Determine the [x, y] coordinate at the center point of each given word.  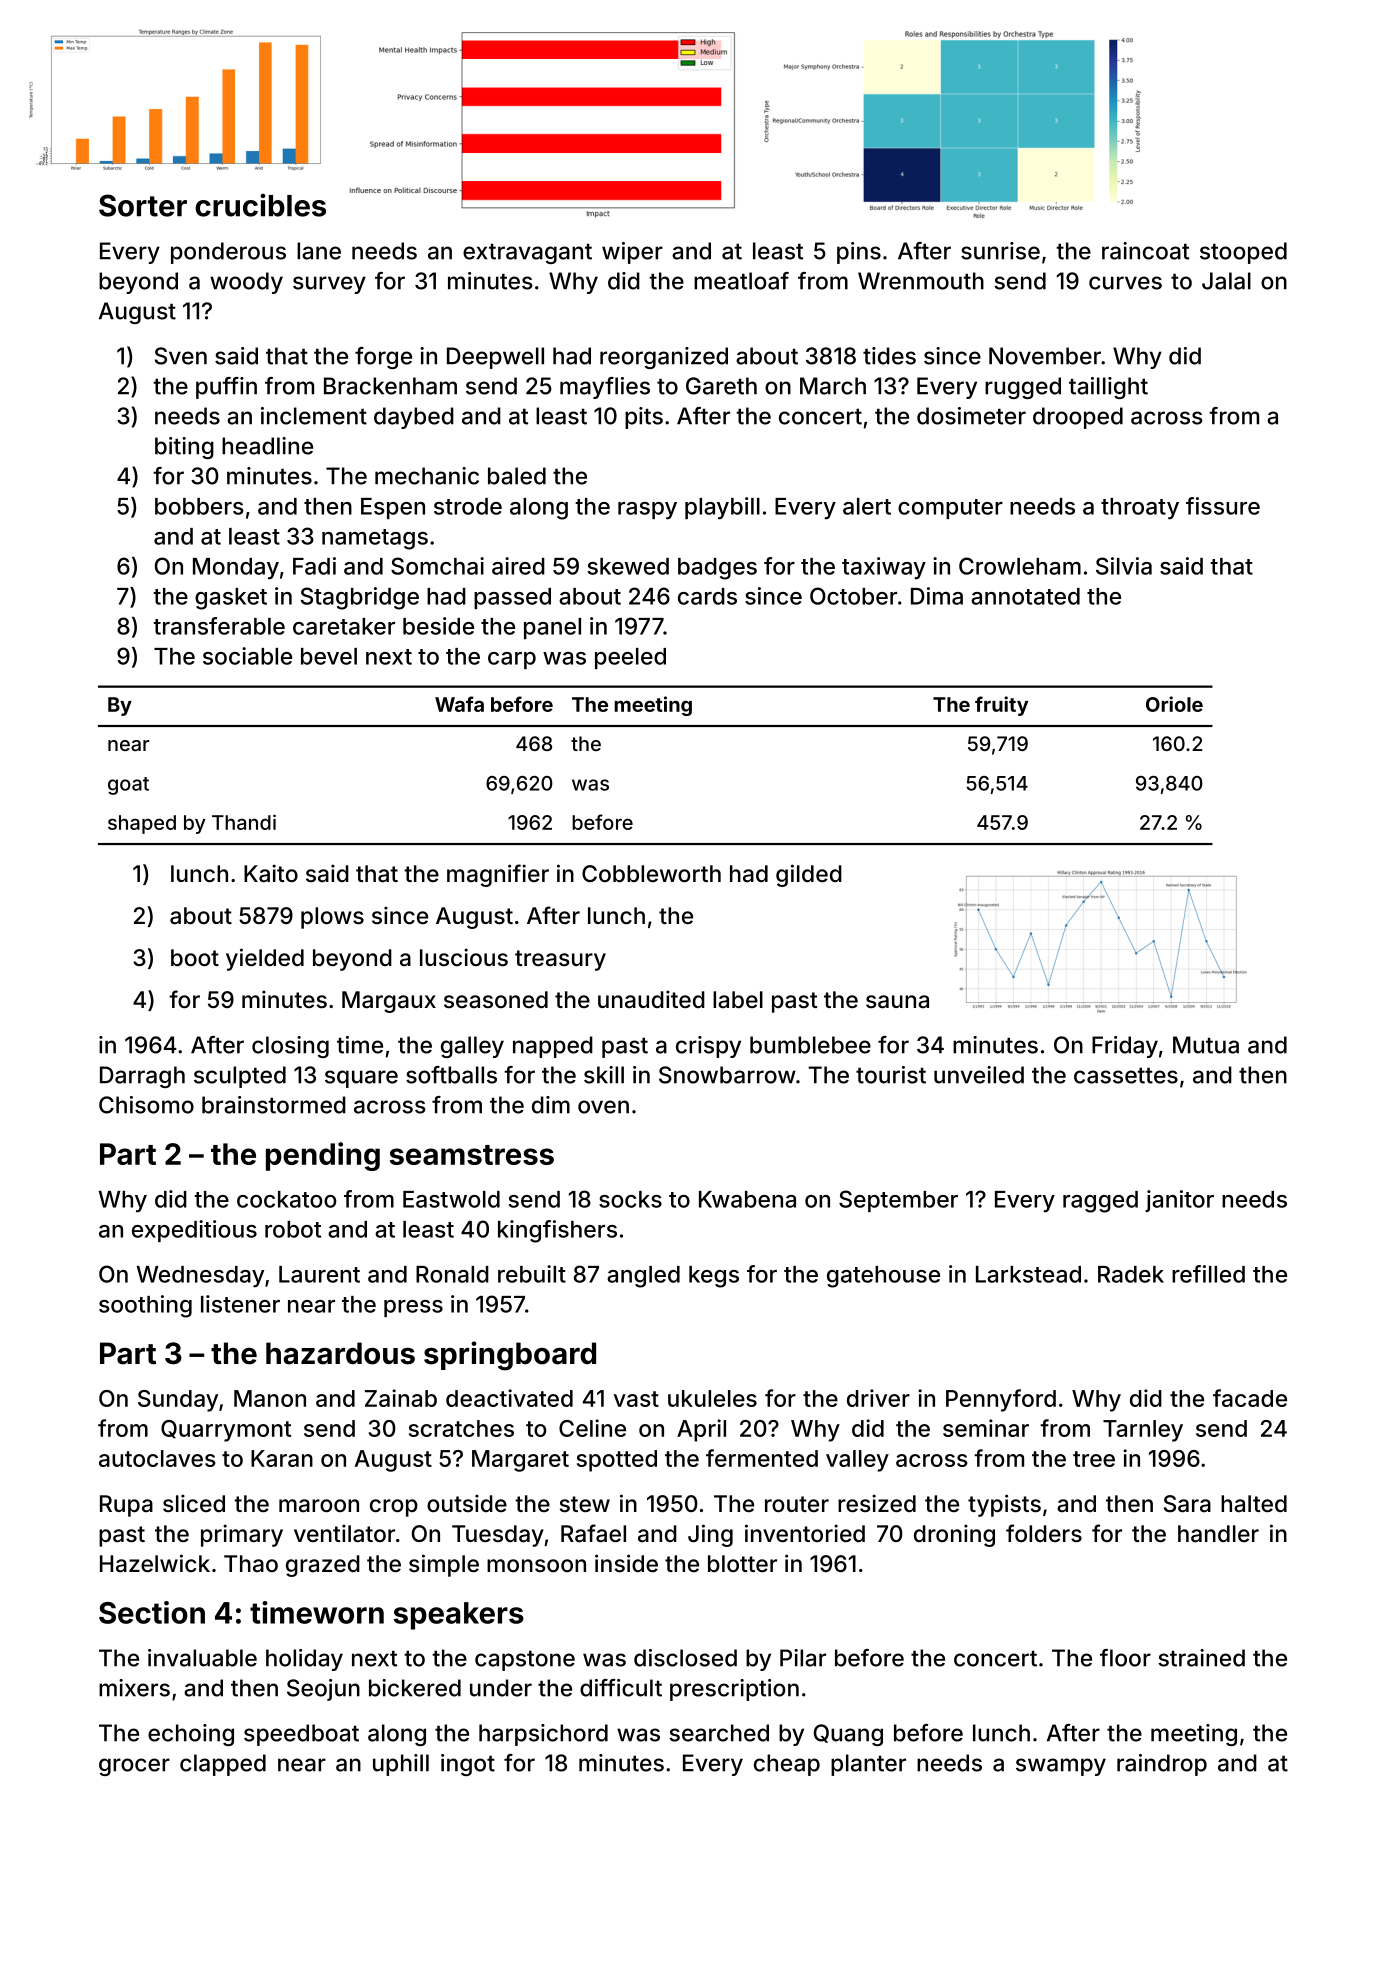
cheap [787, 1765]
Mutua [1206, 1045]
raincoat [1145, 251]
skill [604, 1075]
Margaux [389, 1002]
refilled [1208, 1274]
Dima [937, 596]
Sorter [143, 205]
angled [643, 1277]
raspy [647, 511]
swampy [1061, 1767]
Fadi [314, 566]
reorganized [664, 358]
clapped [223, 1765]
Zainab [401, 1398]
